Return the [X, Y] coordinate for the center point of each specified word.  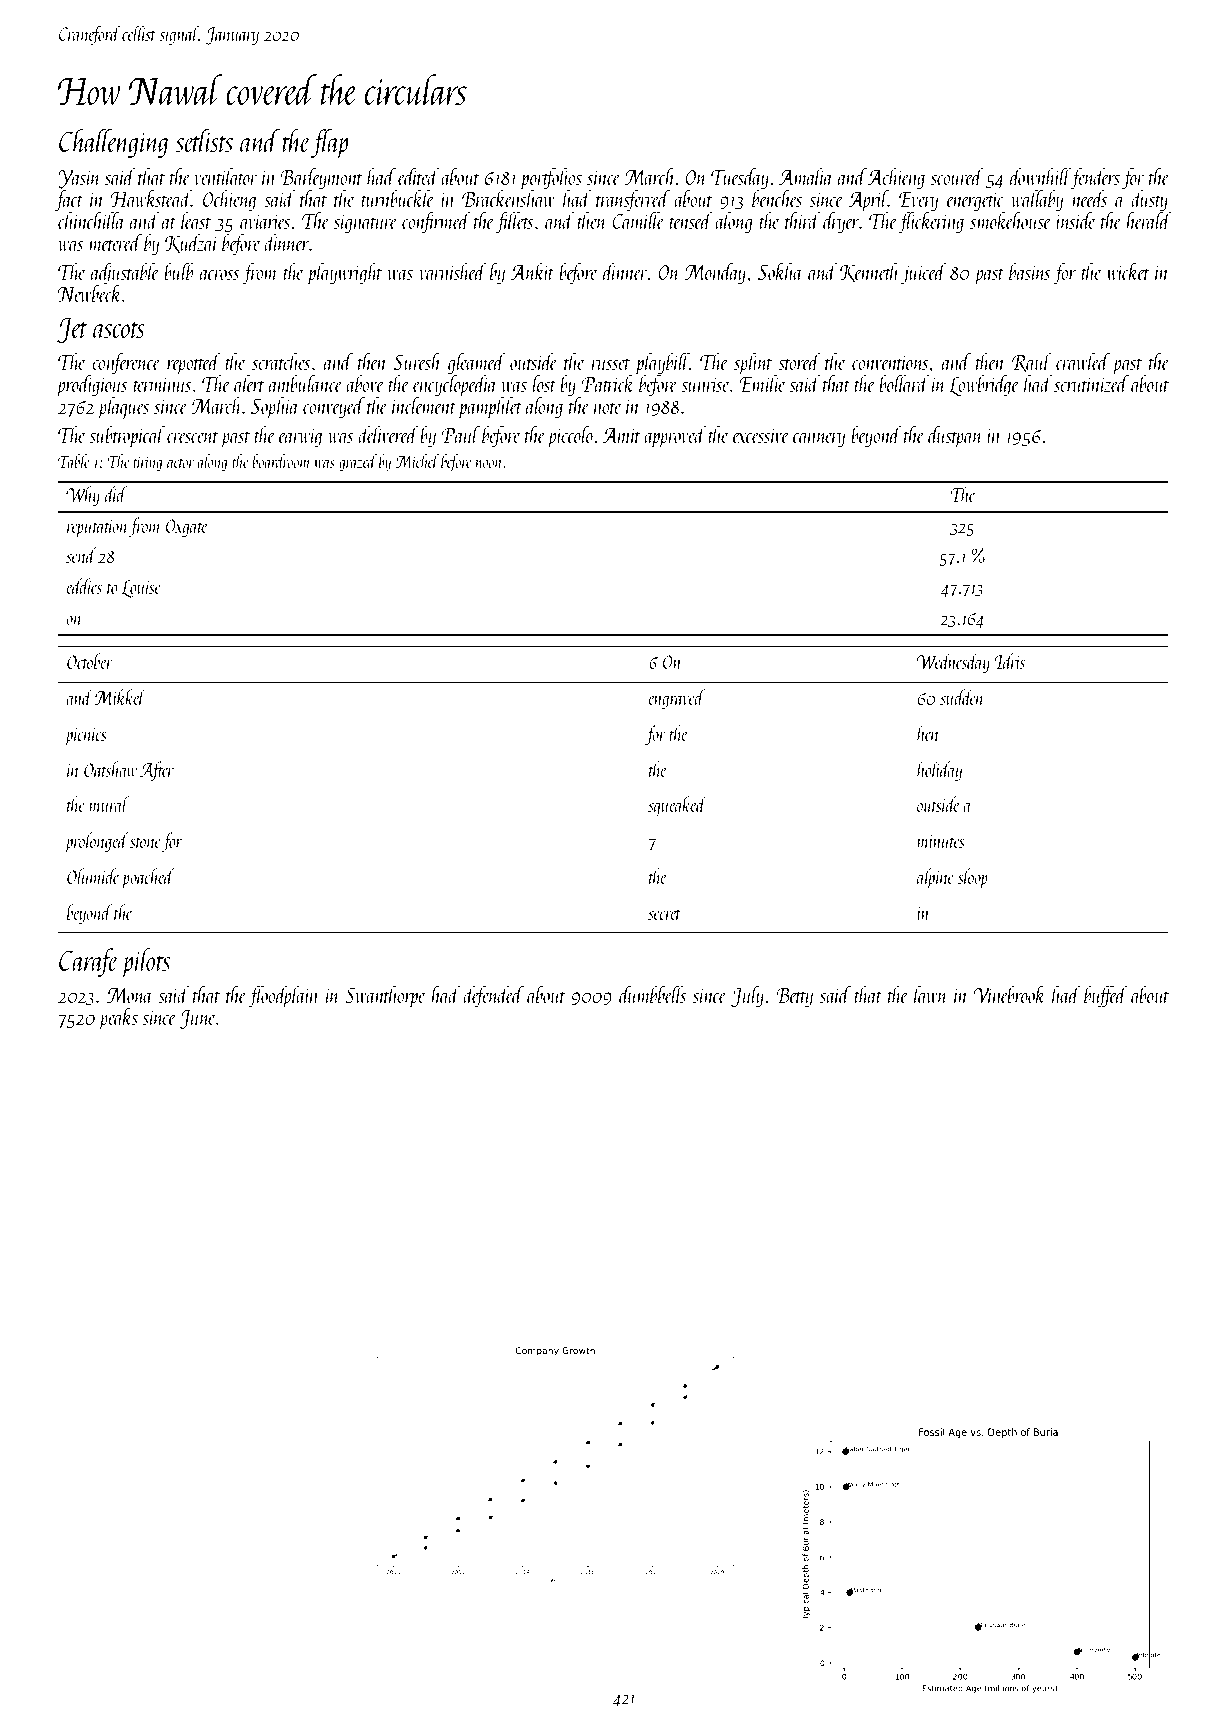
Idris [1010, 661]
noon [489, 464]
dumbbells [653, 994]
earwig [300, 438]
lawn [931, 994]
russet [611, 364]
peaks [118, 1019]
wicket [1128, 271]
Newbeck [90, 293]
